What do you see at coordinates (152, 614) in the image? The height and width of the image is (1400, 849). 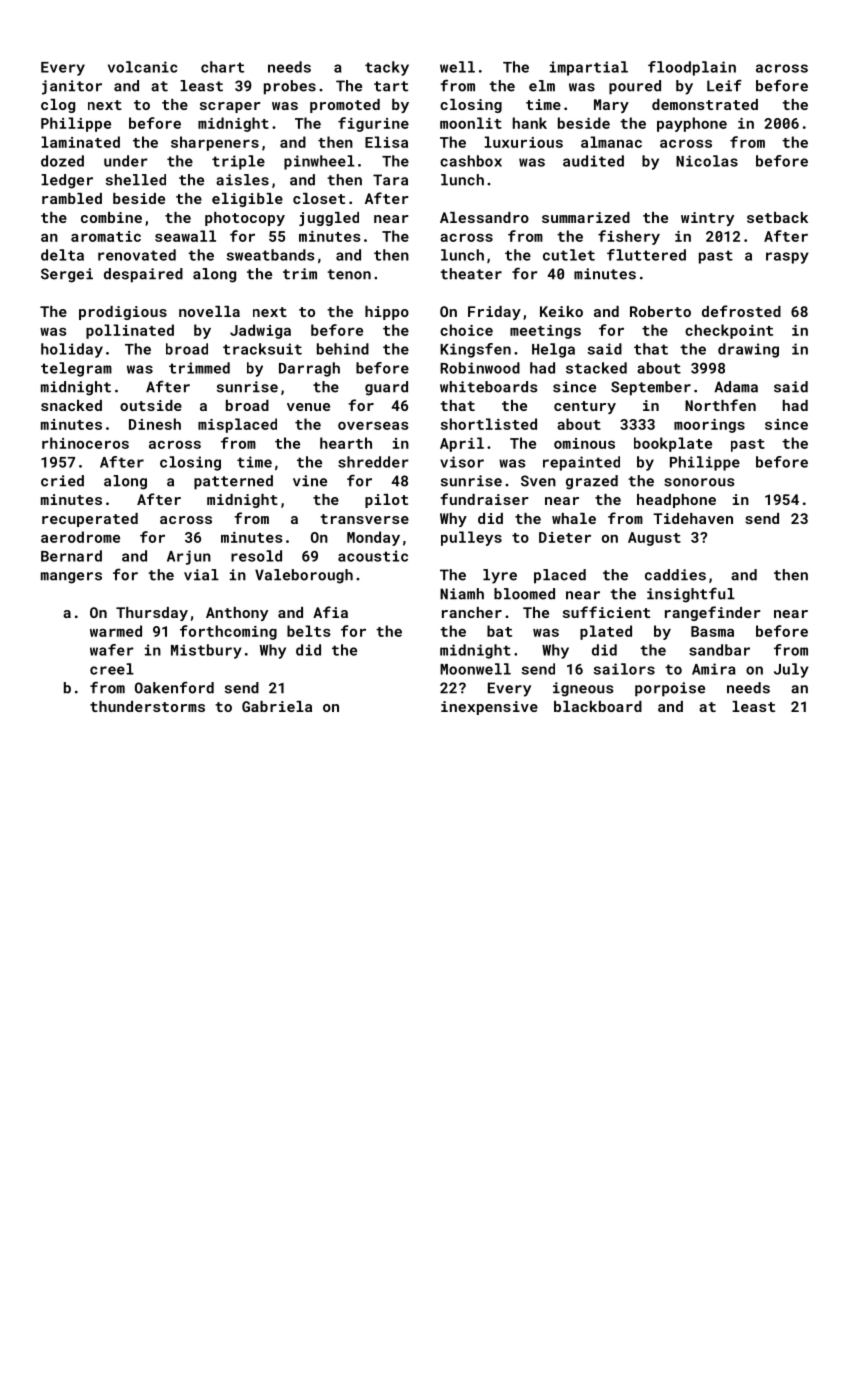 I see `Thursday` at bounding box center [152, 614].
